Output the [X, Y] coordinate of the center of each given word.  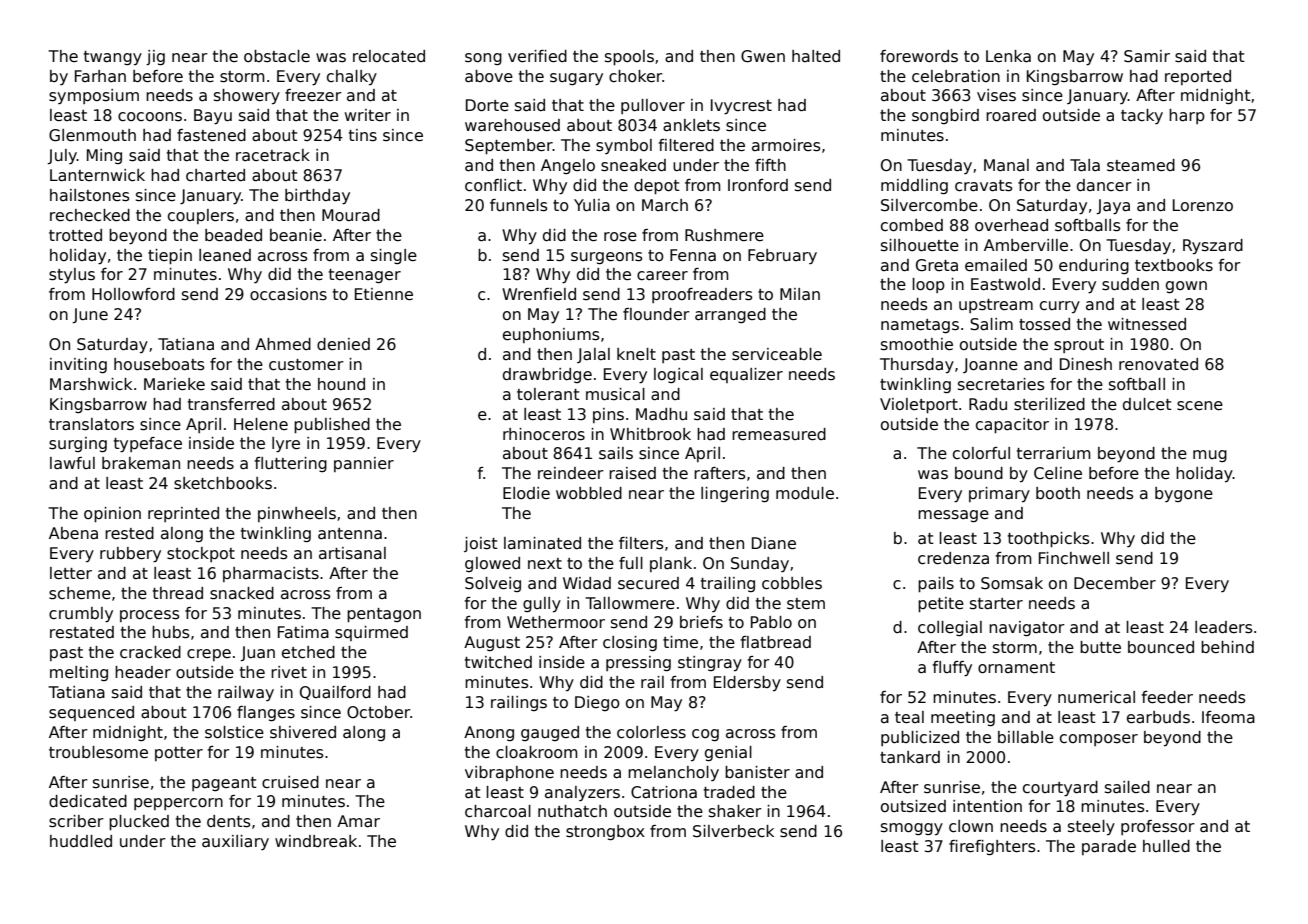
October [379, 712]
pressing [638, 663]
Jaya [1113, 207]
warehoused [512, 125]
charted [215, 175]
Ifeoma [1228, 717]
